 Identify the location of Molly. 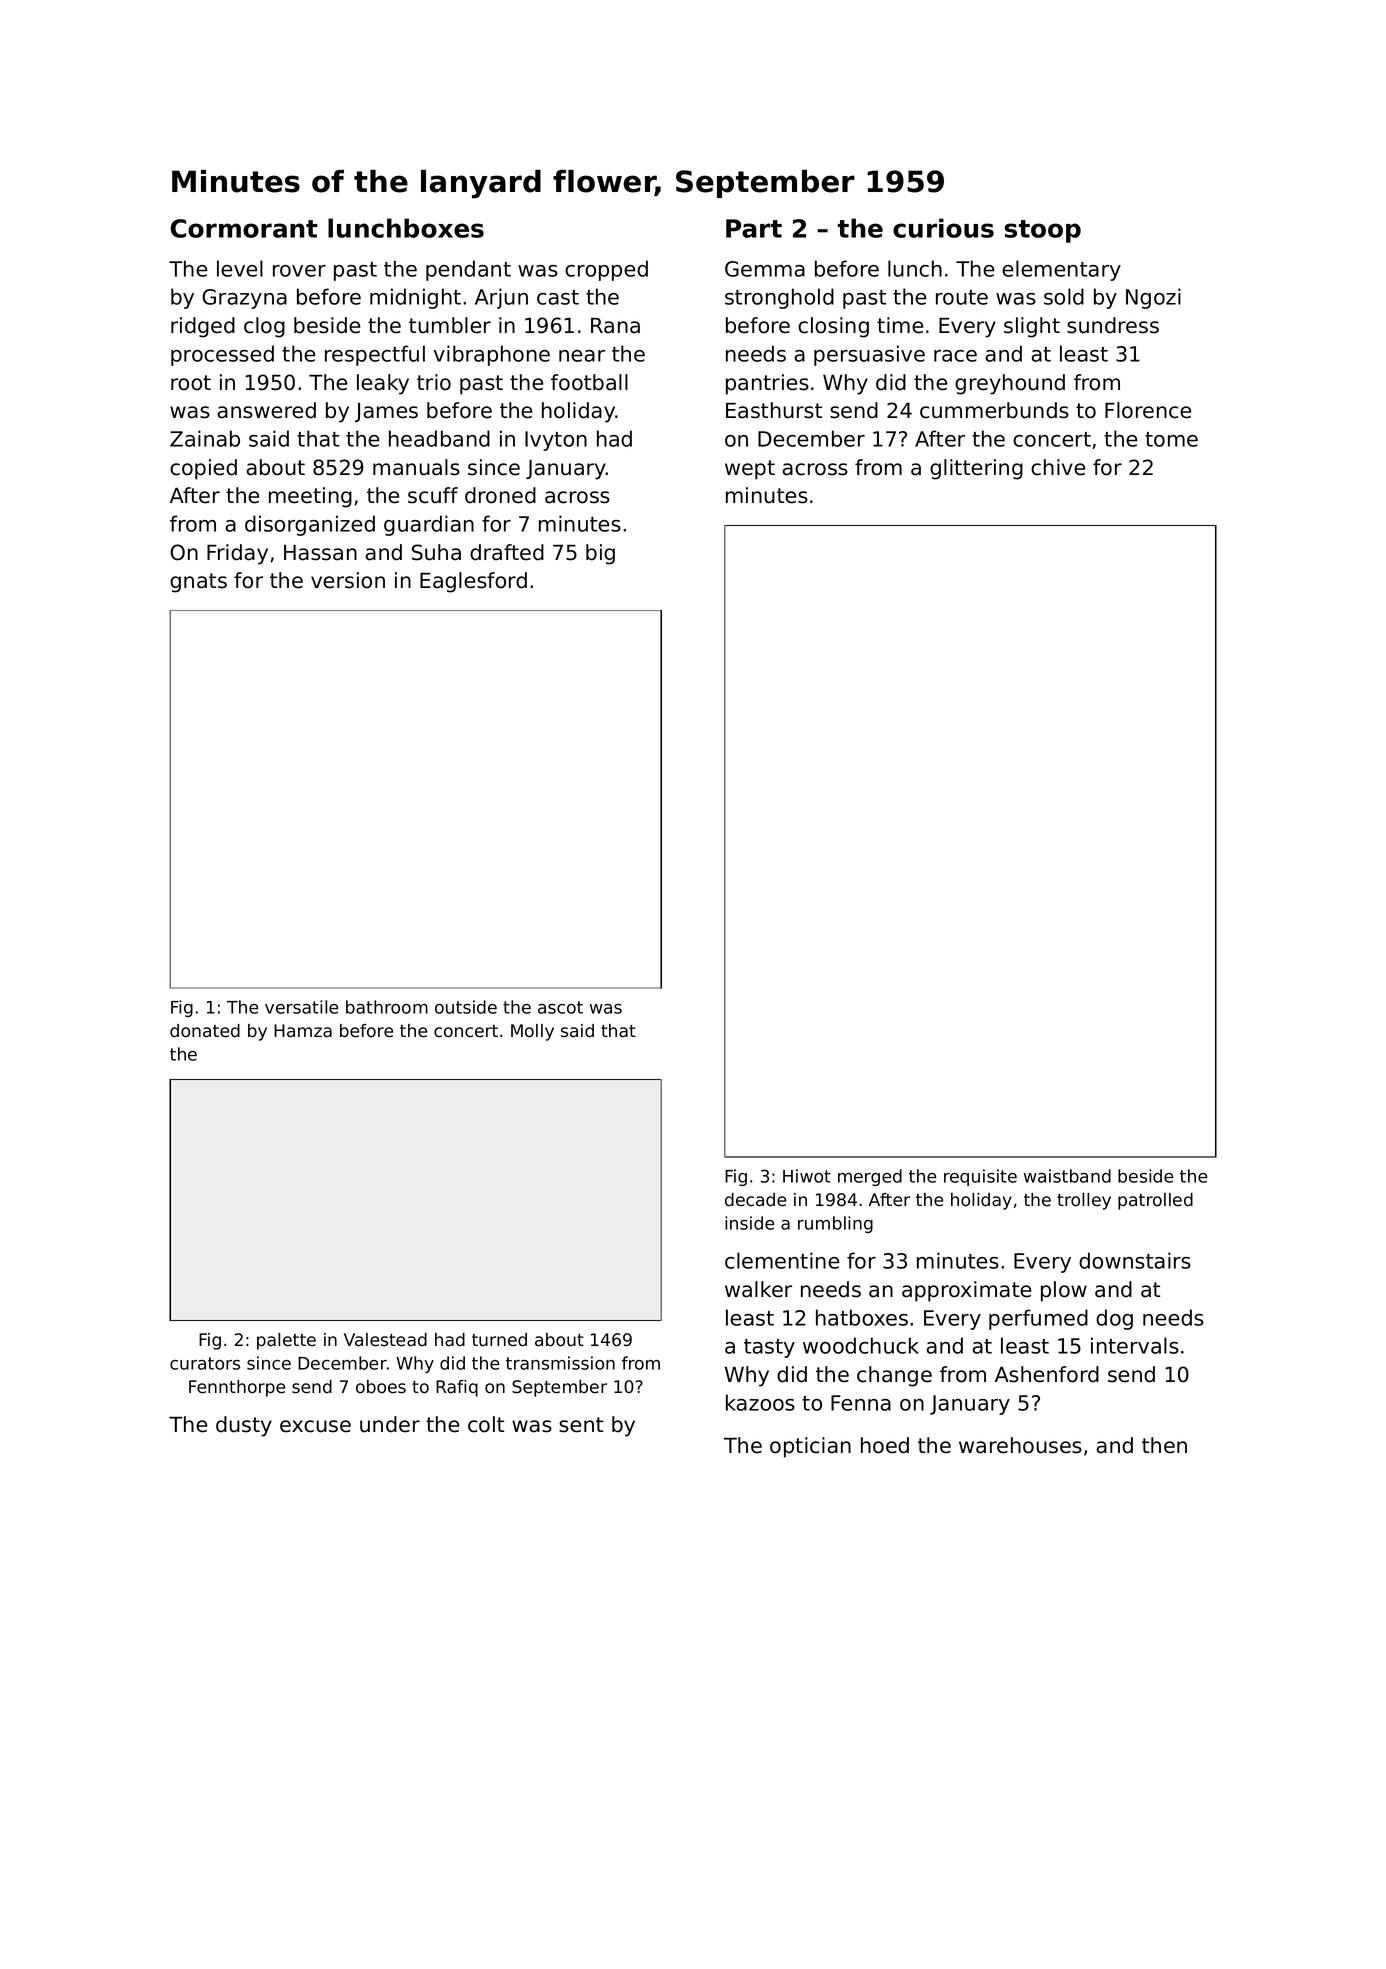
(532, 1032).
